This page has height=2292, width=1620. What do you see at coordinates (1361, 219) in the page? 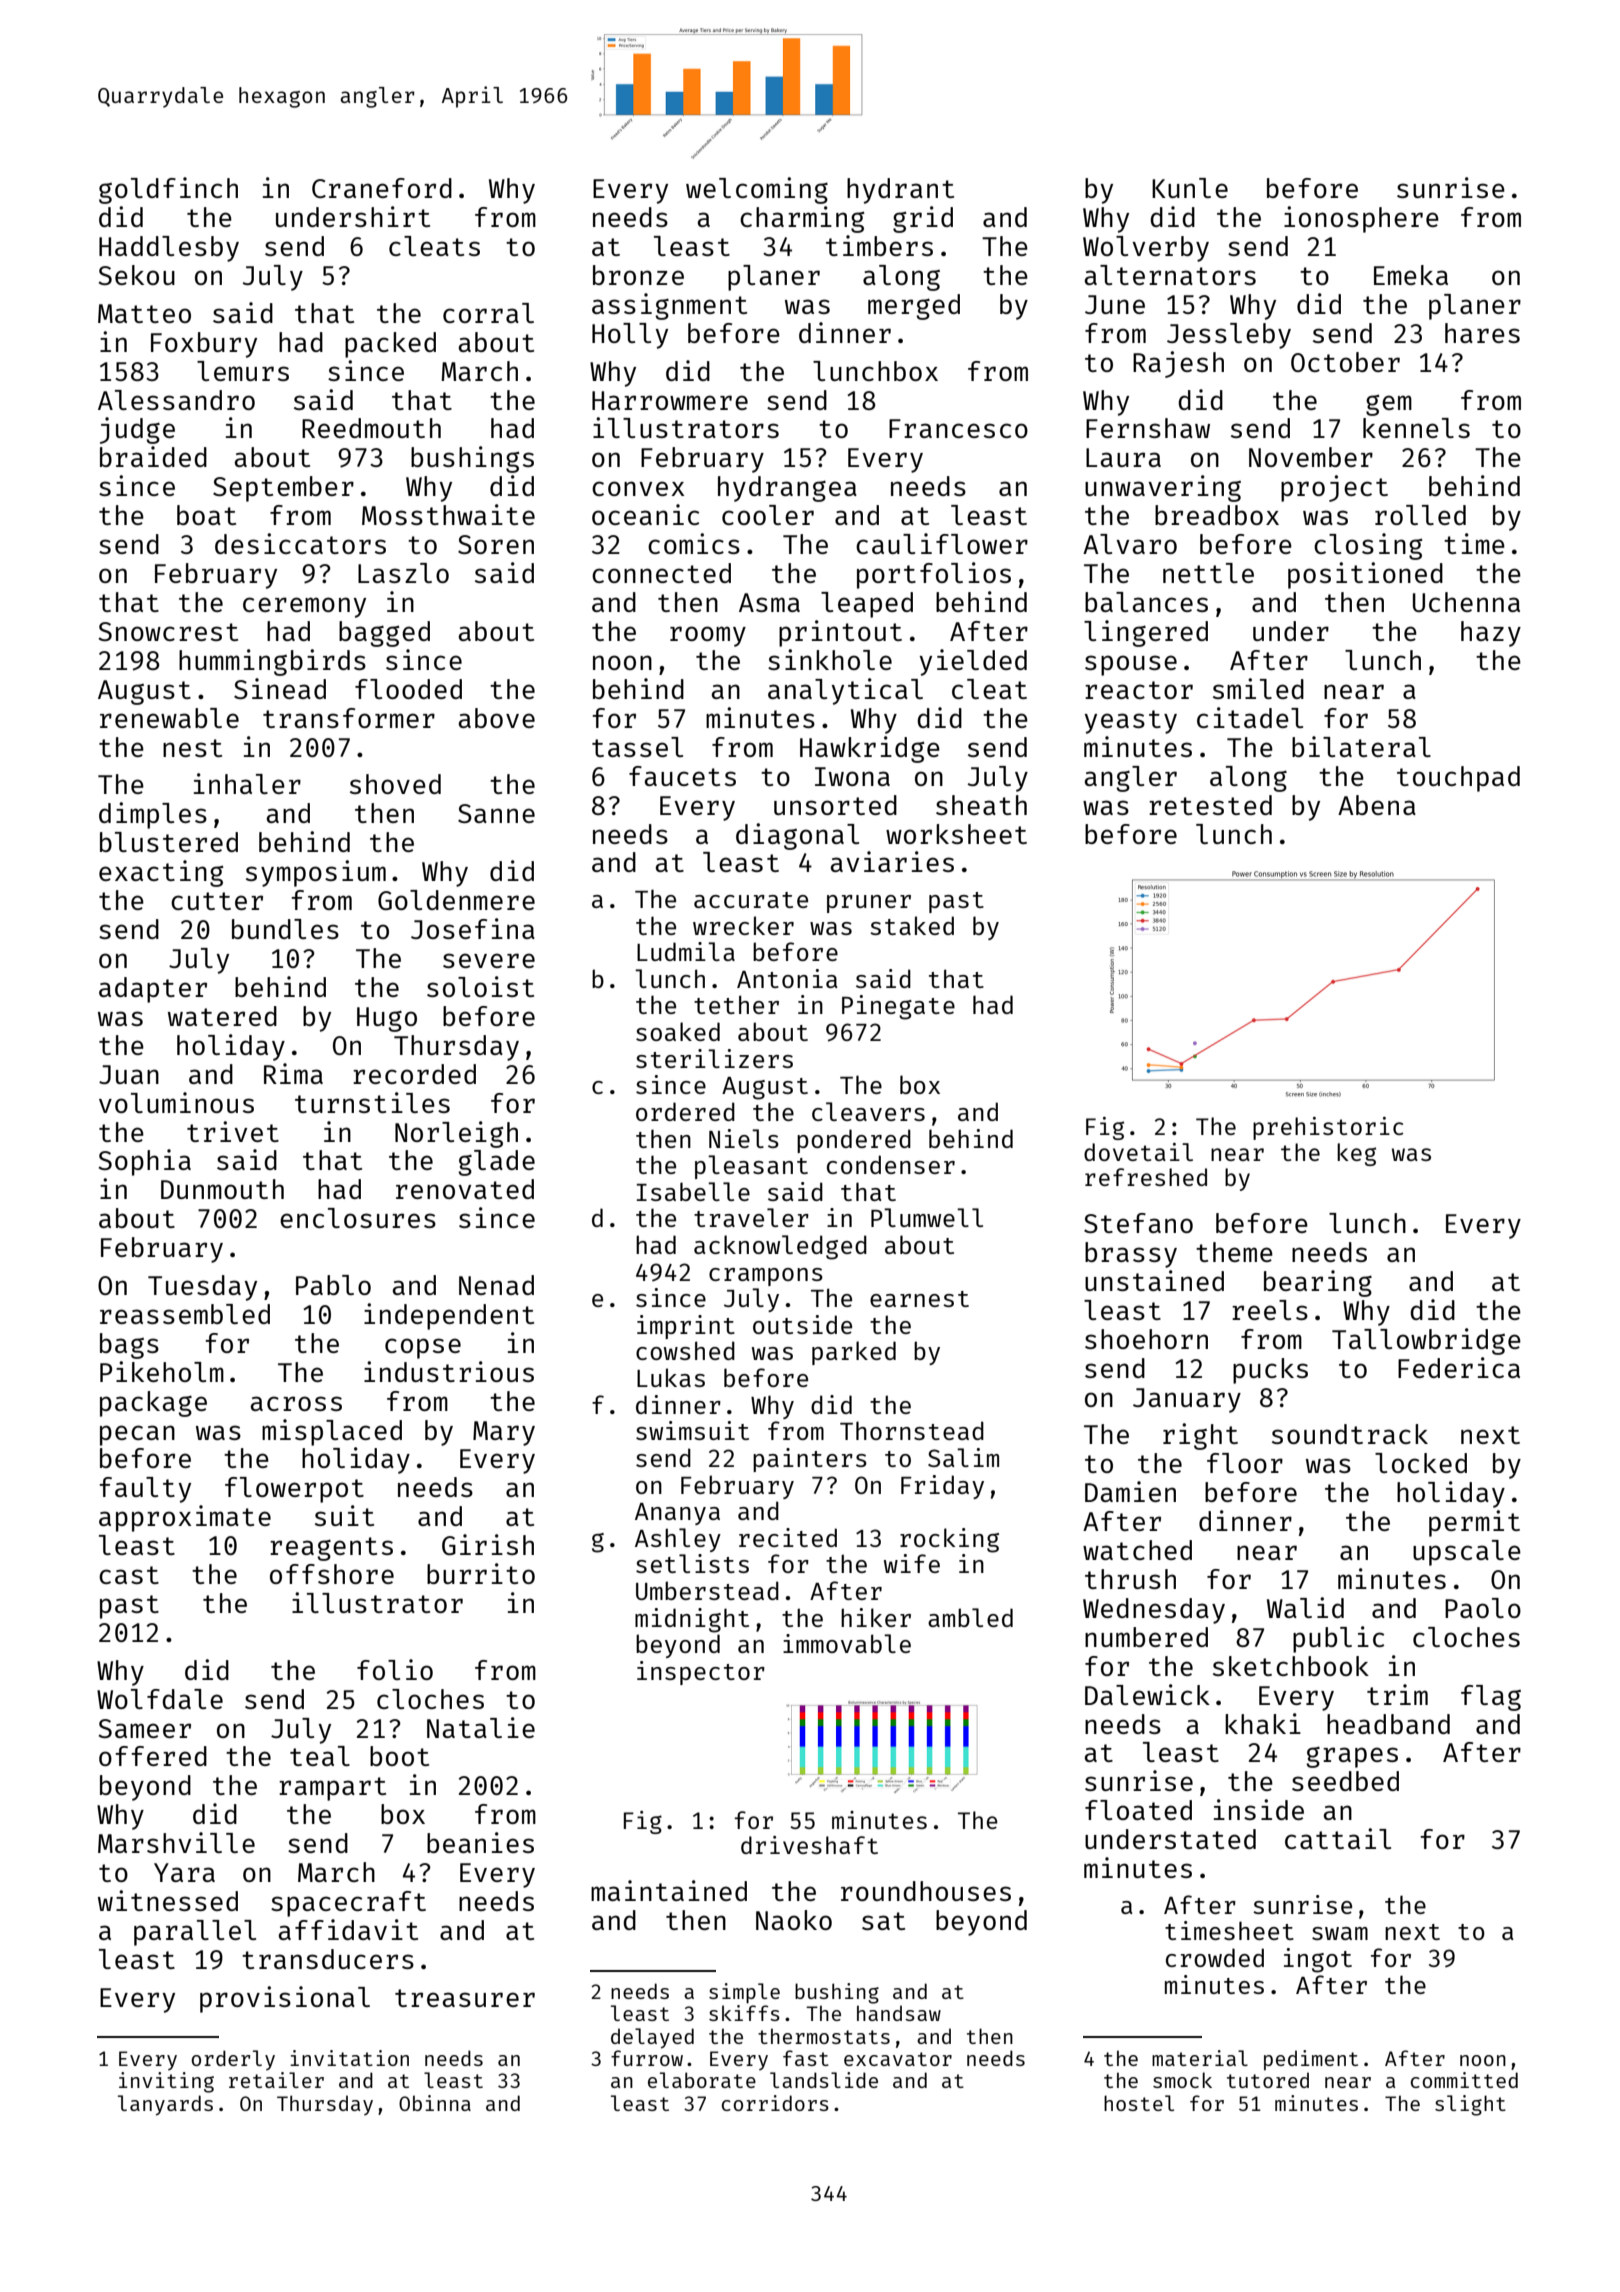
I see `ionosphere` at bounding box center [1361, 219].
